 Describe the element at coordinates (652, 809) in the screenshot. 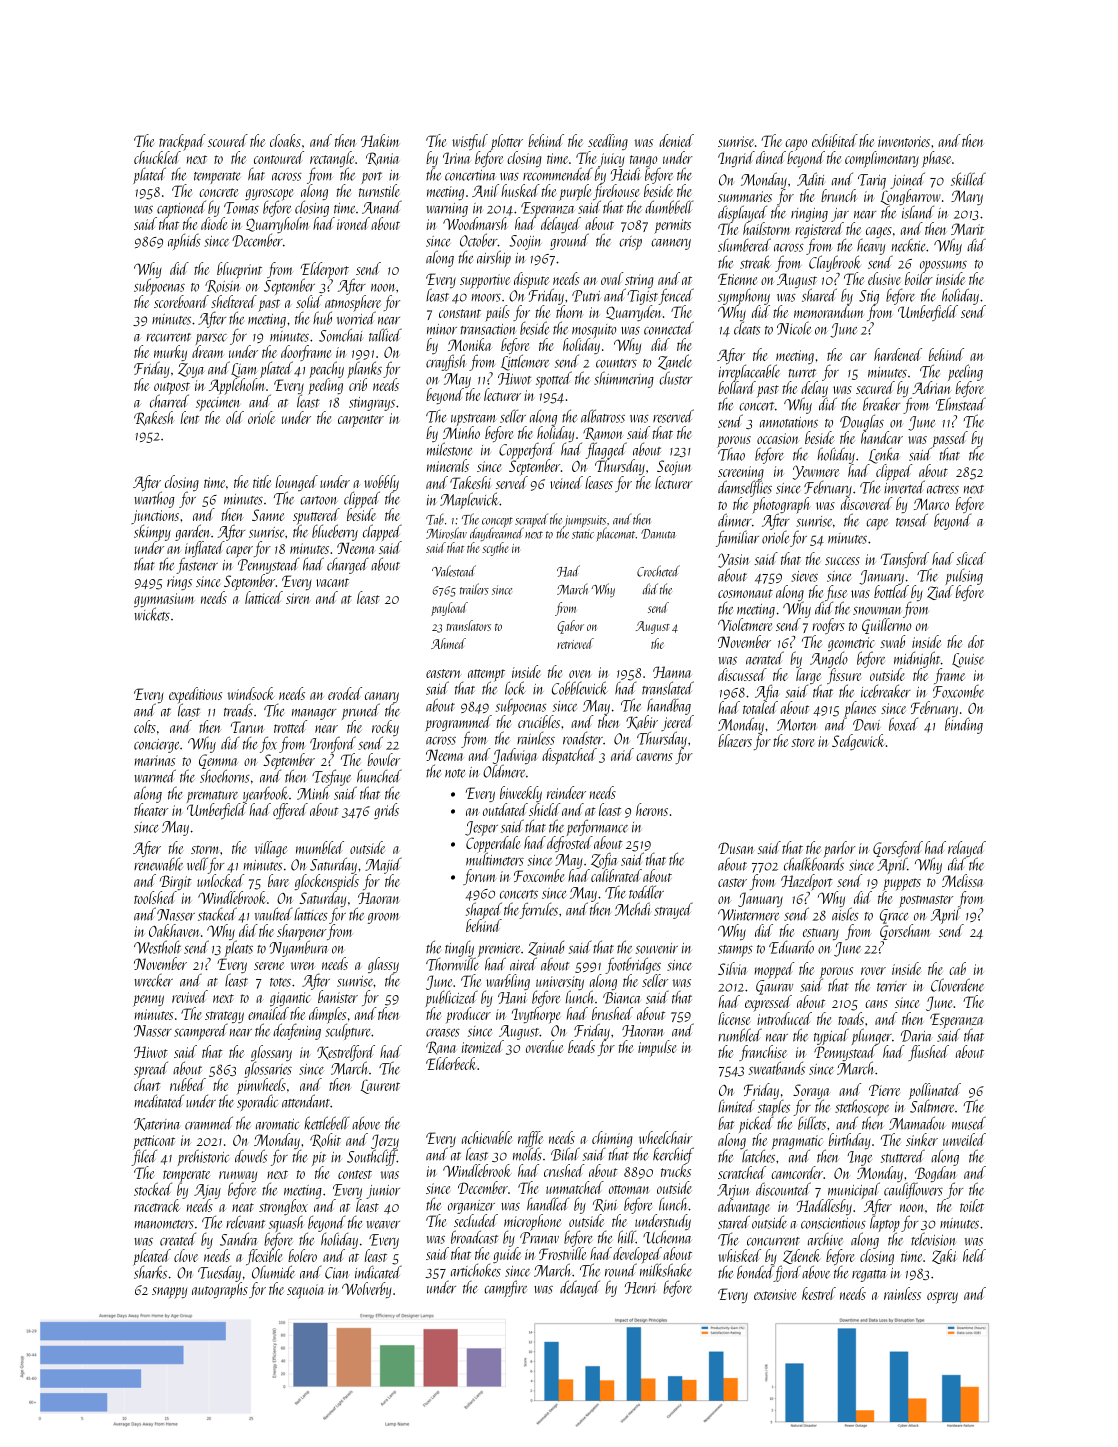

I see `herons` at that location.
